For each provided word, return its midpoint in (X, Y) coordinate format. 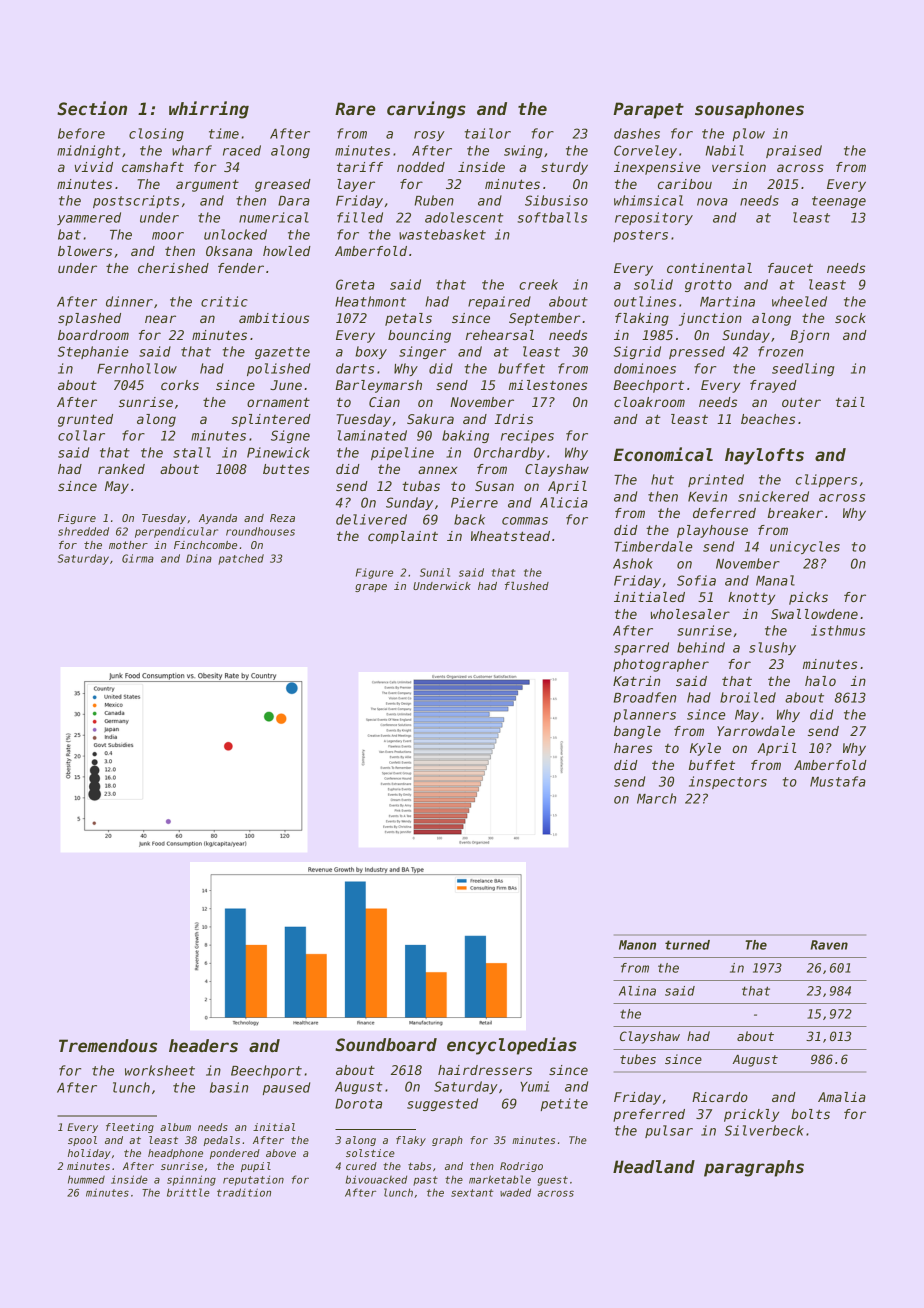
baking (465, 436)
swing (523, 151)
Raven (829, 945)
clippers (826, 480)
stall (192, 452)
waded (515, 1192)
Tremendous (108, 1046)
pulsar (669, 1131)
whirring (209, 110)
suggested (442, 1104)
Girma (138, 558)
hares (633, 748)
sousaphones (749, 110)
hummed (86, 1179)
